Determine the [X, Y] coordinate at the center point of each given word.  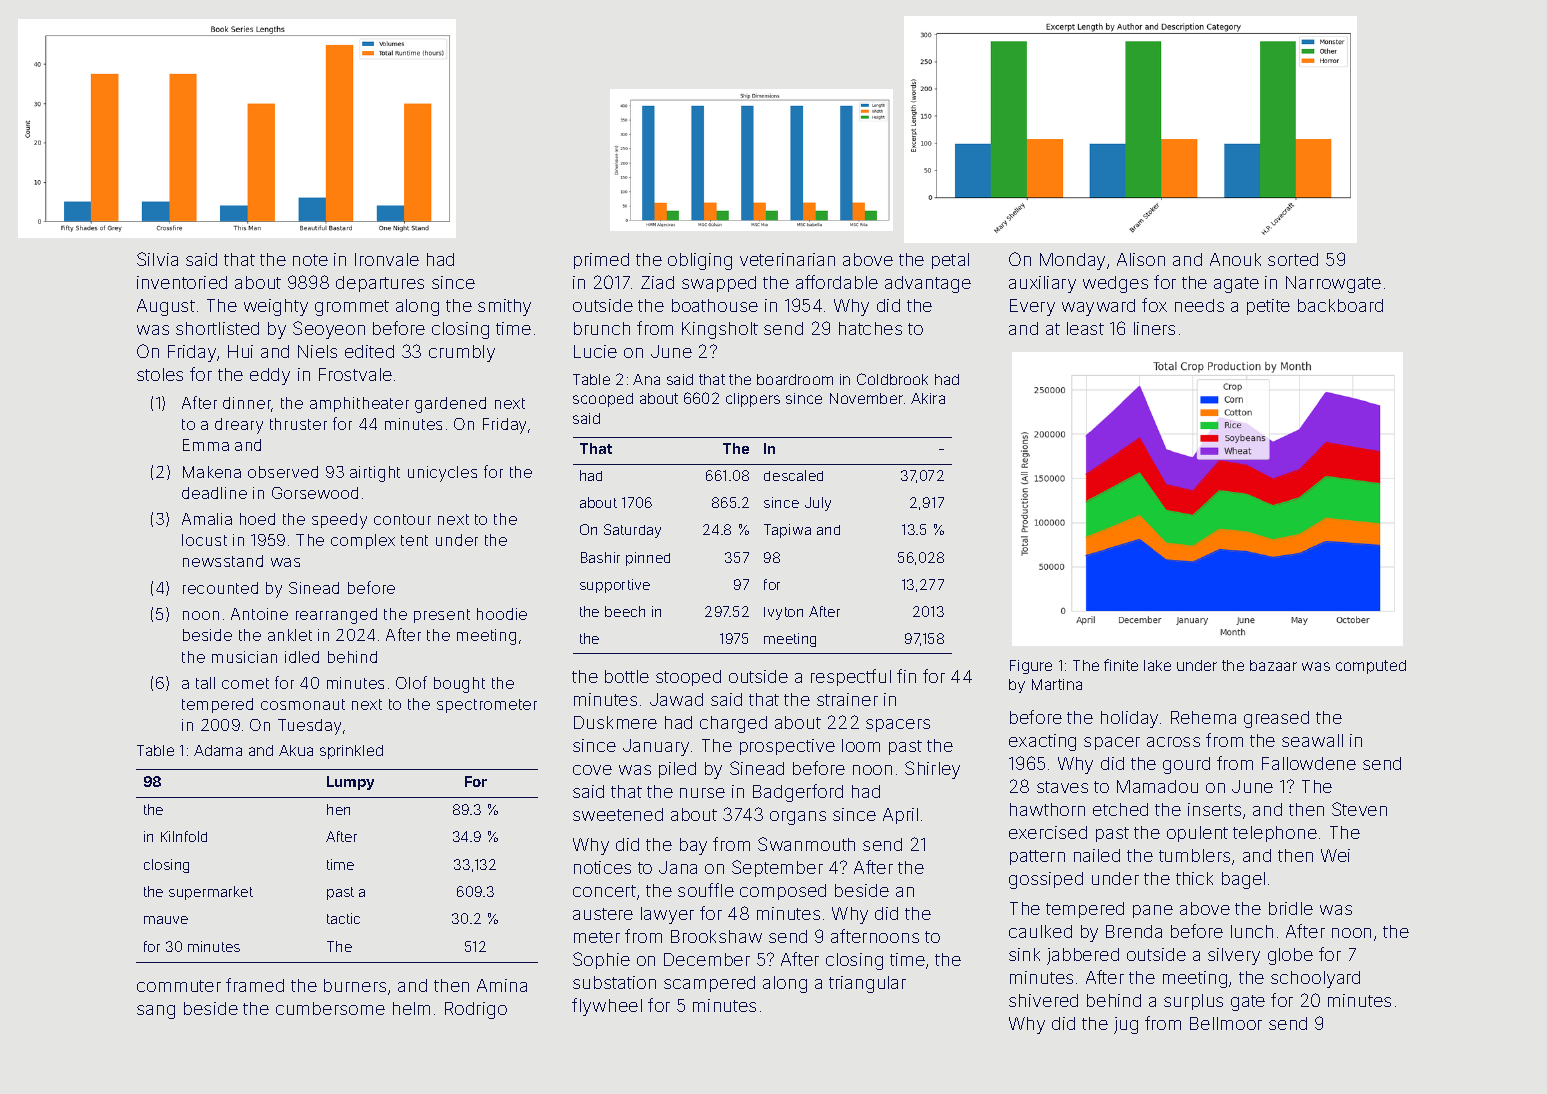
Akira [928, 398]
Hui [240, 351]
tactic [343, 918]
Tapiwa [787, 531]
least [1085, 328]
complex [363, 541]
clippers [753, 400]
